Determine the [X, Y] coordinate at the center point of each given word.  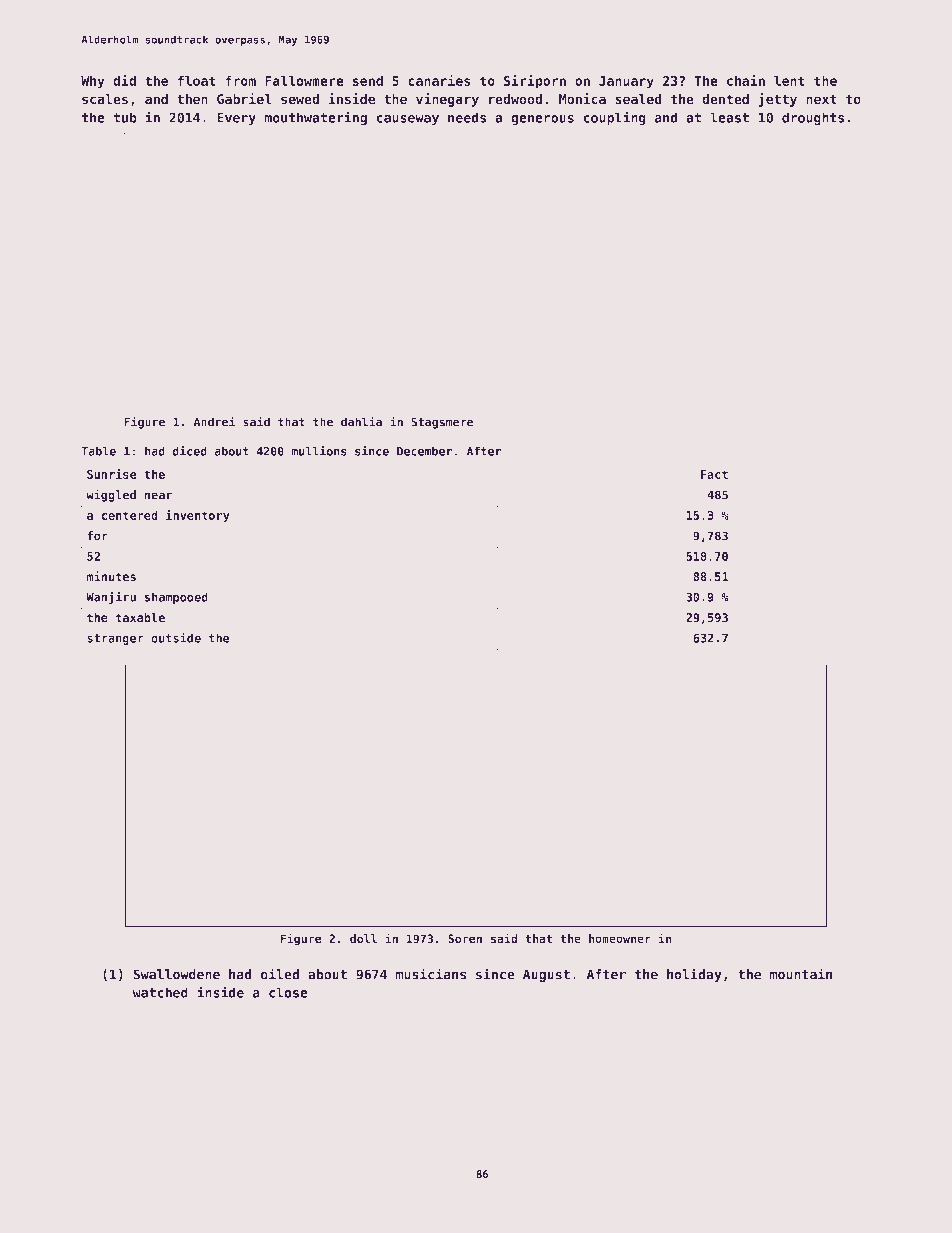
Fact [714, 474]
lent [789, 80]
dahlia [361, 421]
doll [363, 939]
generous [542, 120]
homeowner [620, 939]
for [97, 536]
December [424, 451]
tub [125, 117]
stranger [115, 639]
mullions [319, 451]
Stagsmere [442, 423]
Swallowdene [176, 974]
